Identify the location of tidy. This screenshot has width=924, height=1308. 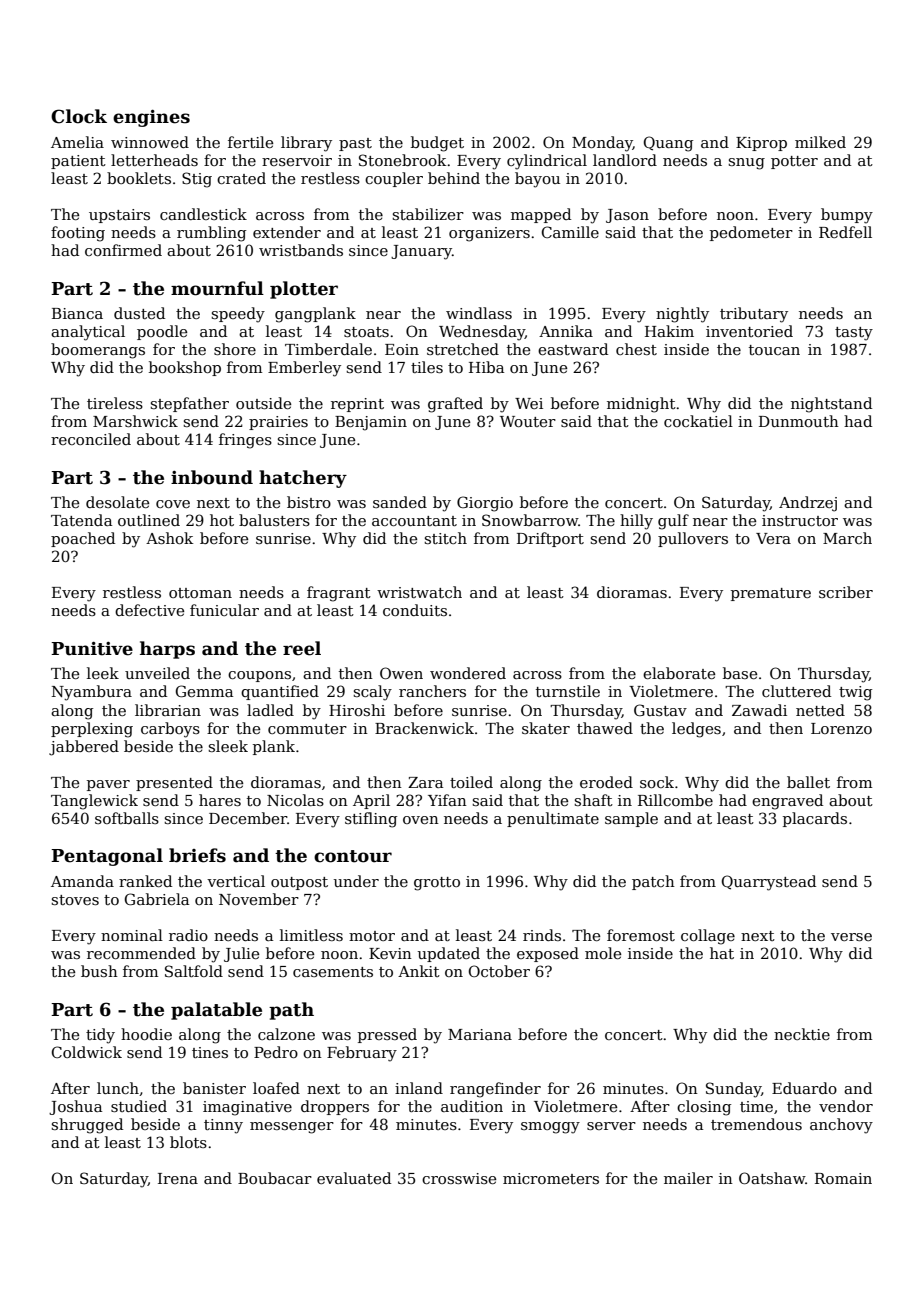
(100, 1036).
